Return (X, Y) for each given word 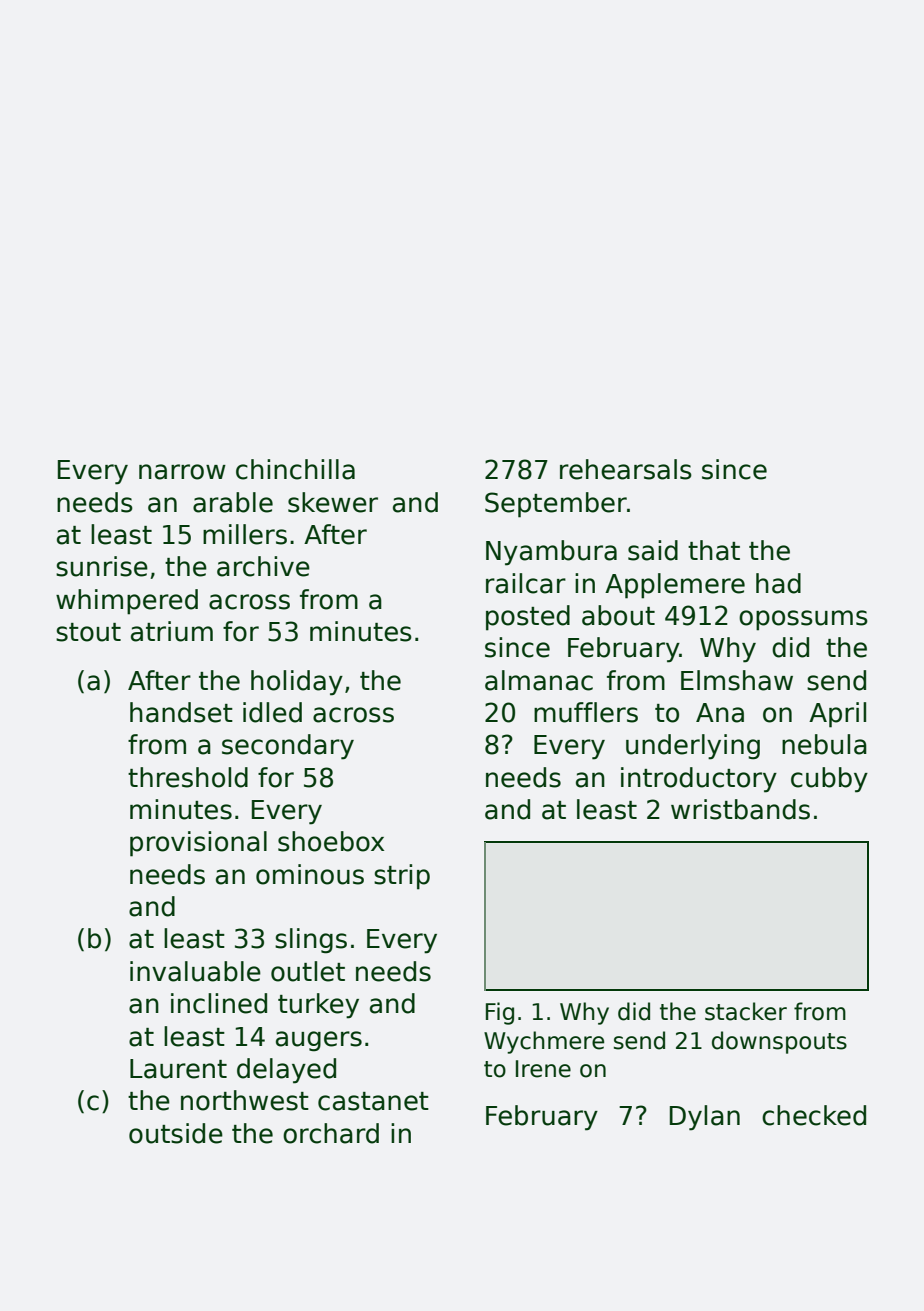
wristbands (740, 809)
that (714, 550)
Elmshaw (737, 680)
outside (176, 1133)
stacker (746, 1011)
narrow (182, 472)
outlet (308, 971)
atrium (172, 631)
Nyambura (551, 553)
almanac (539, 680)
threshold (188, 777)
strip (402, 877)
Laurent (178, 1069)
